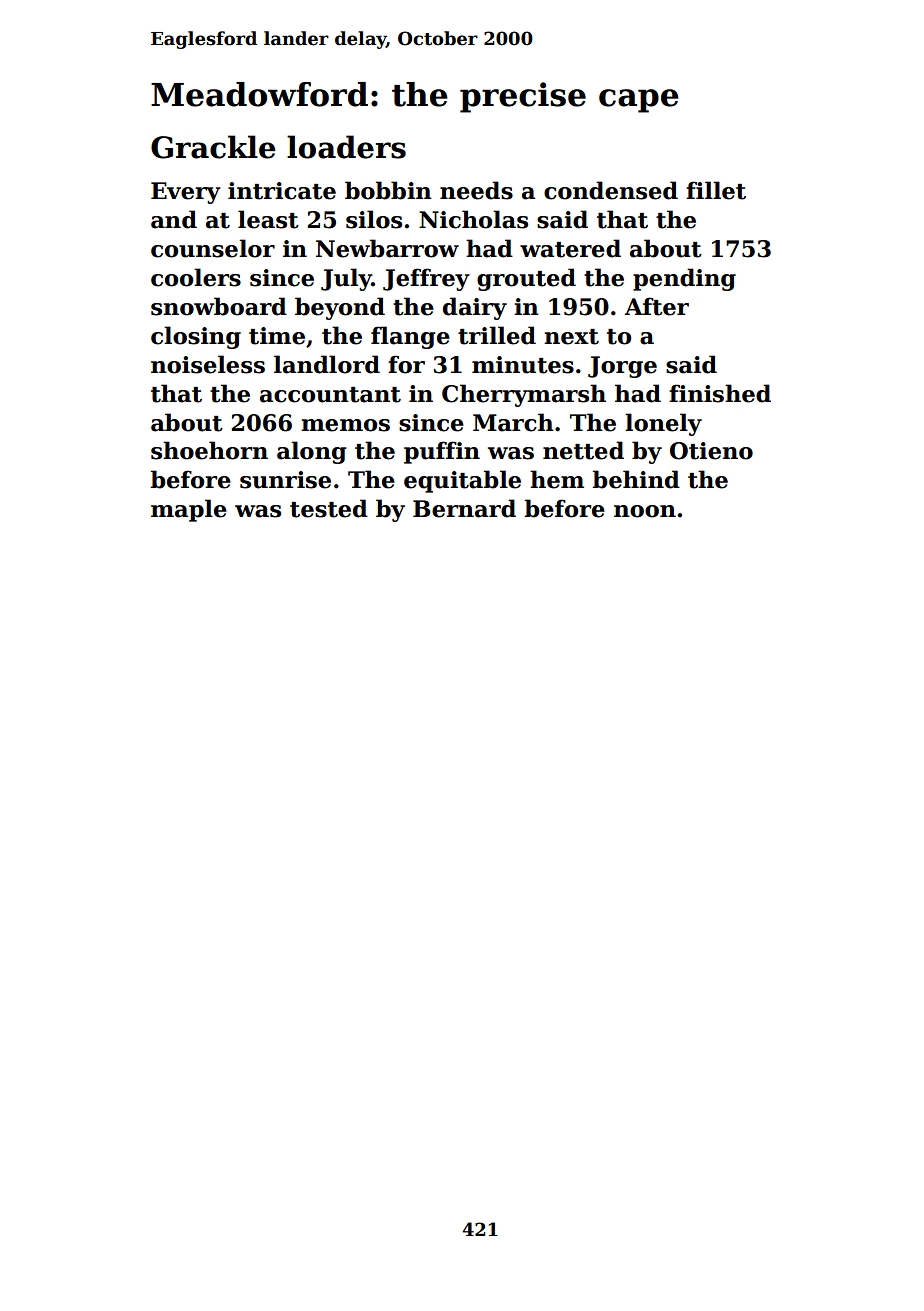 Image resolution: width=924 pixels, height=1311 pixels. What do you see at coordinates (716, 190) in the document?
I see `fillet` at bounding box center [716, 190].
